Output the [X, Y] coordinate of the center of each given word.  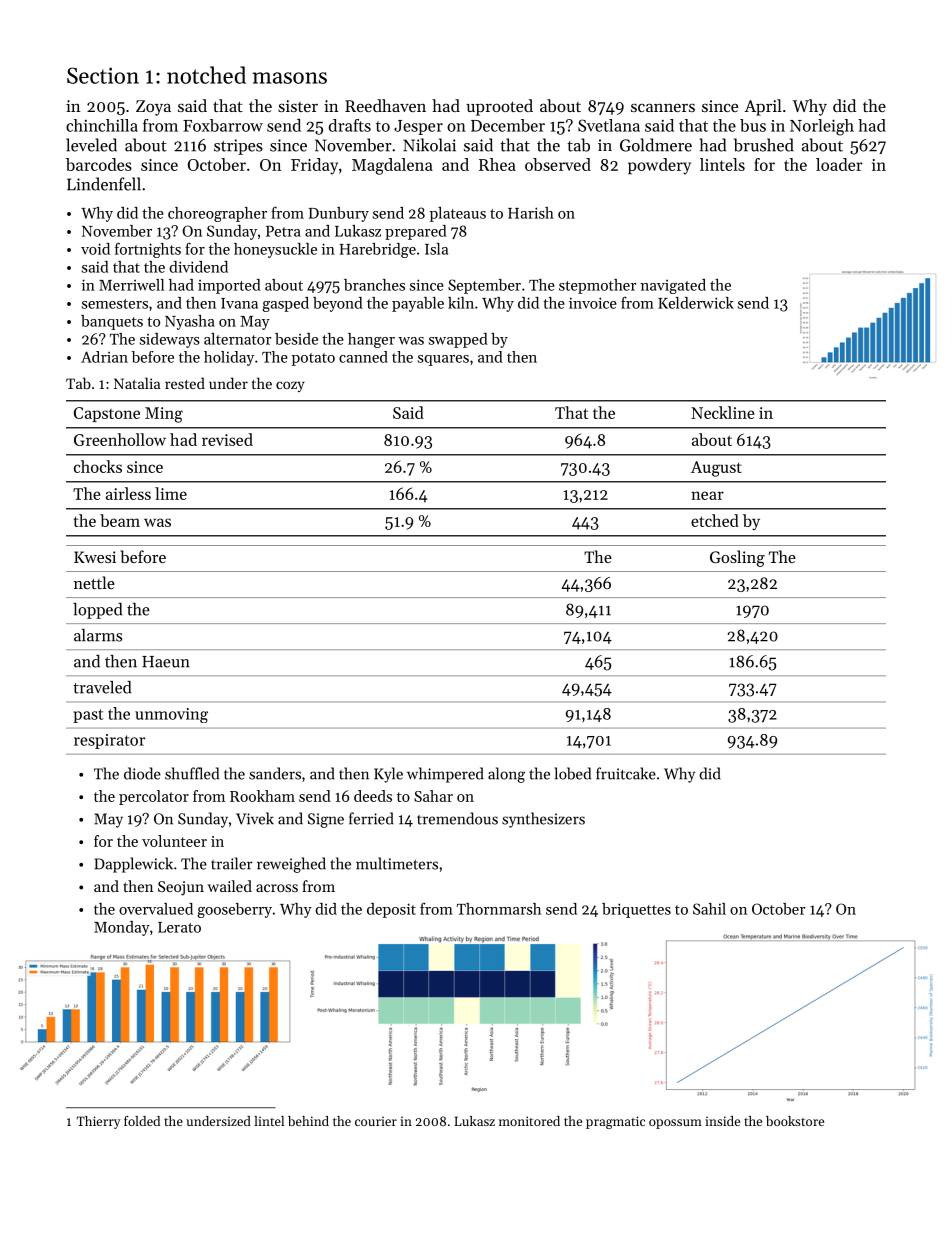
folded [142, 1121]
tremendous [457, 818]
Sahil [709, 909]
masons [289, 78]
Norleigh [822, 127]
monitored [529, 1121]
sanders [275, 773]
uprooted [499, 107]
